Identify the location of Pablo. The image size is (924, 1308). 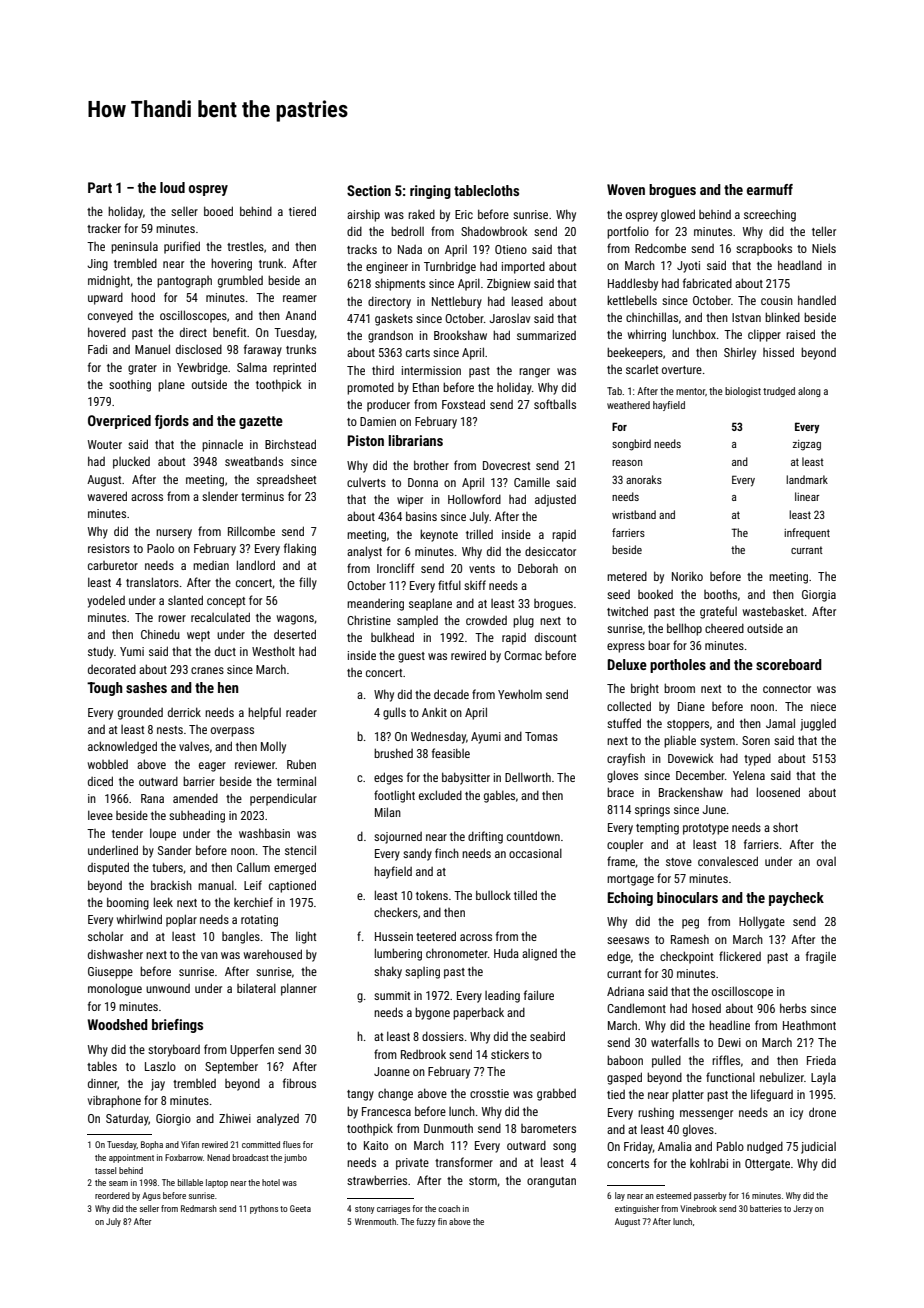
(730, 1146).
